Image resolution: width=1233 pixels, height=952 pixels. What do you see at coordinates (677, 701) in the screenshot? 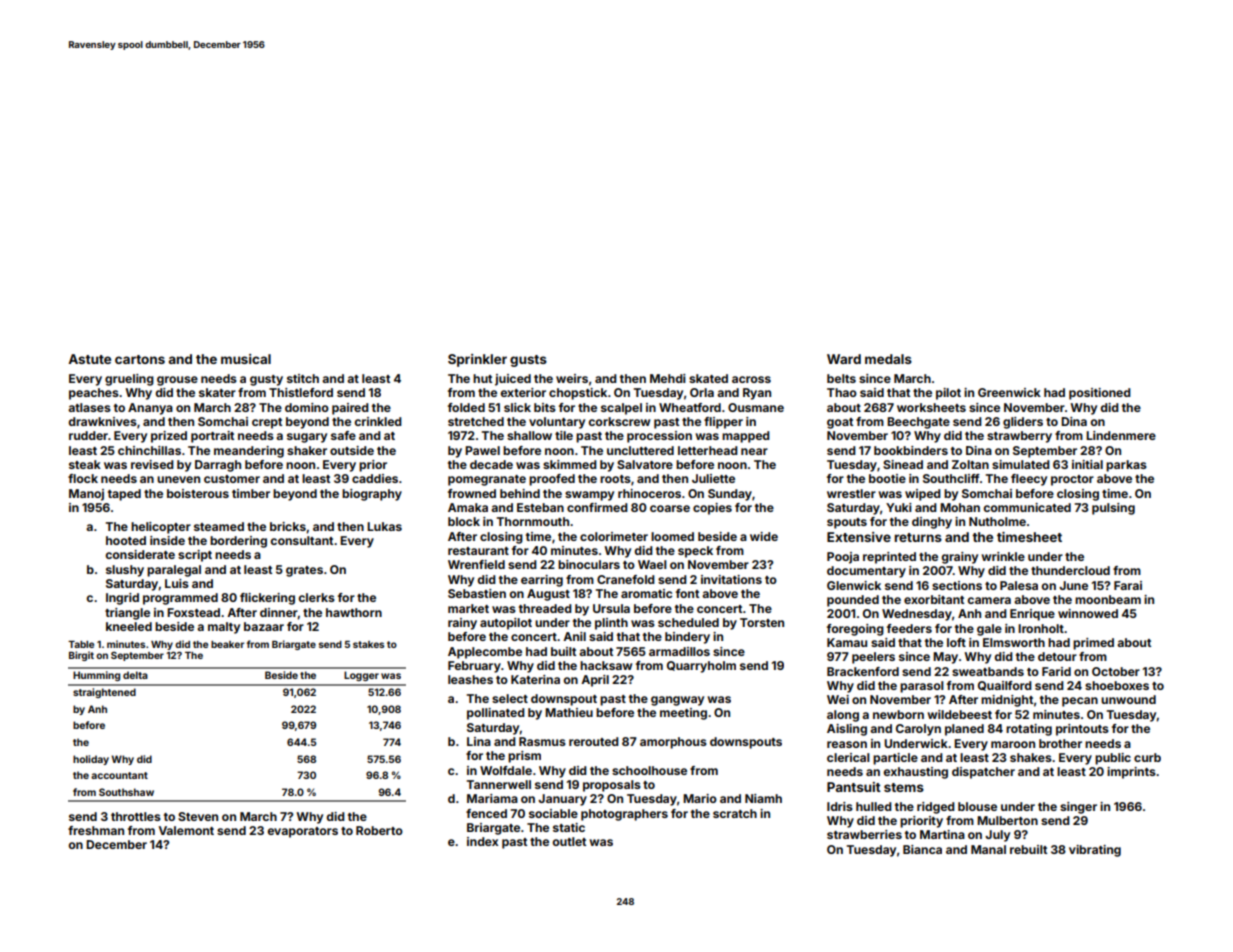
I see `gangway` at bounding box center [677, 701].
